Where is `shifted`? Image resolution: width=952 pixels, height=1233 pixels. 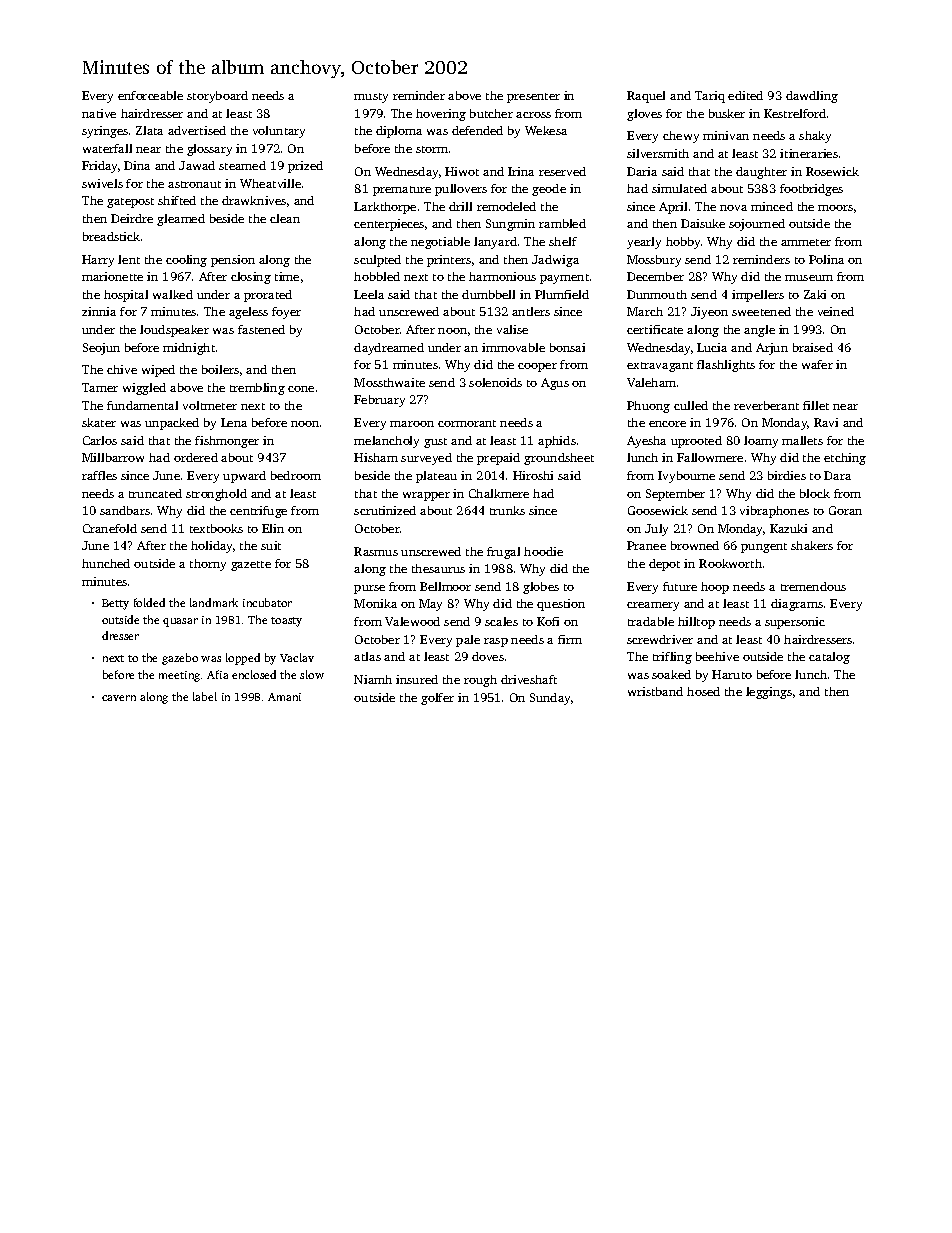
shifted is located at coordinates (177, 200).
